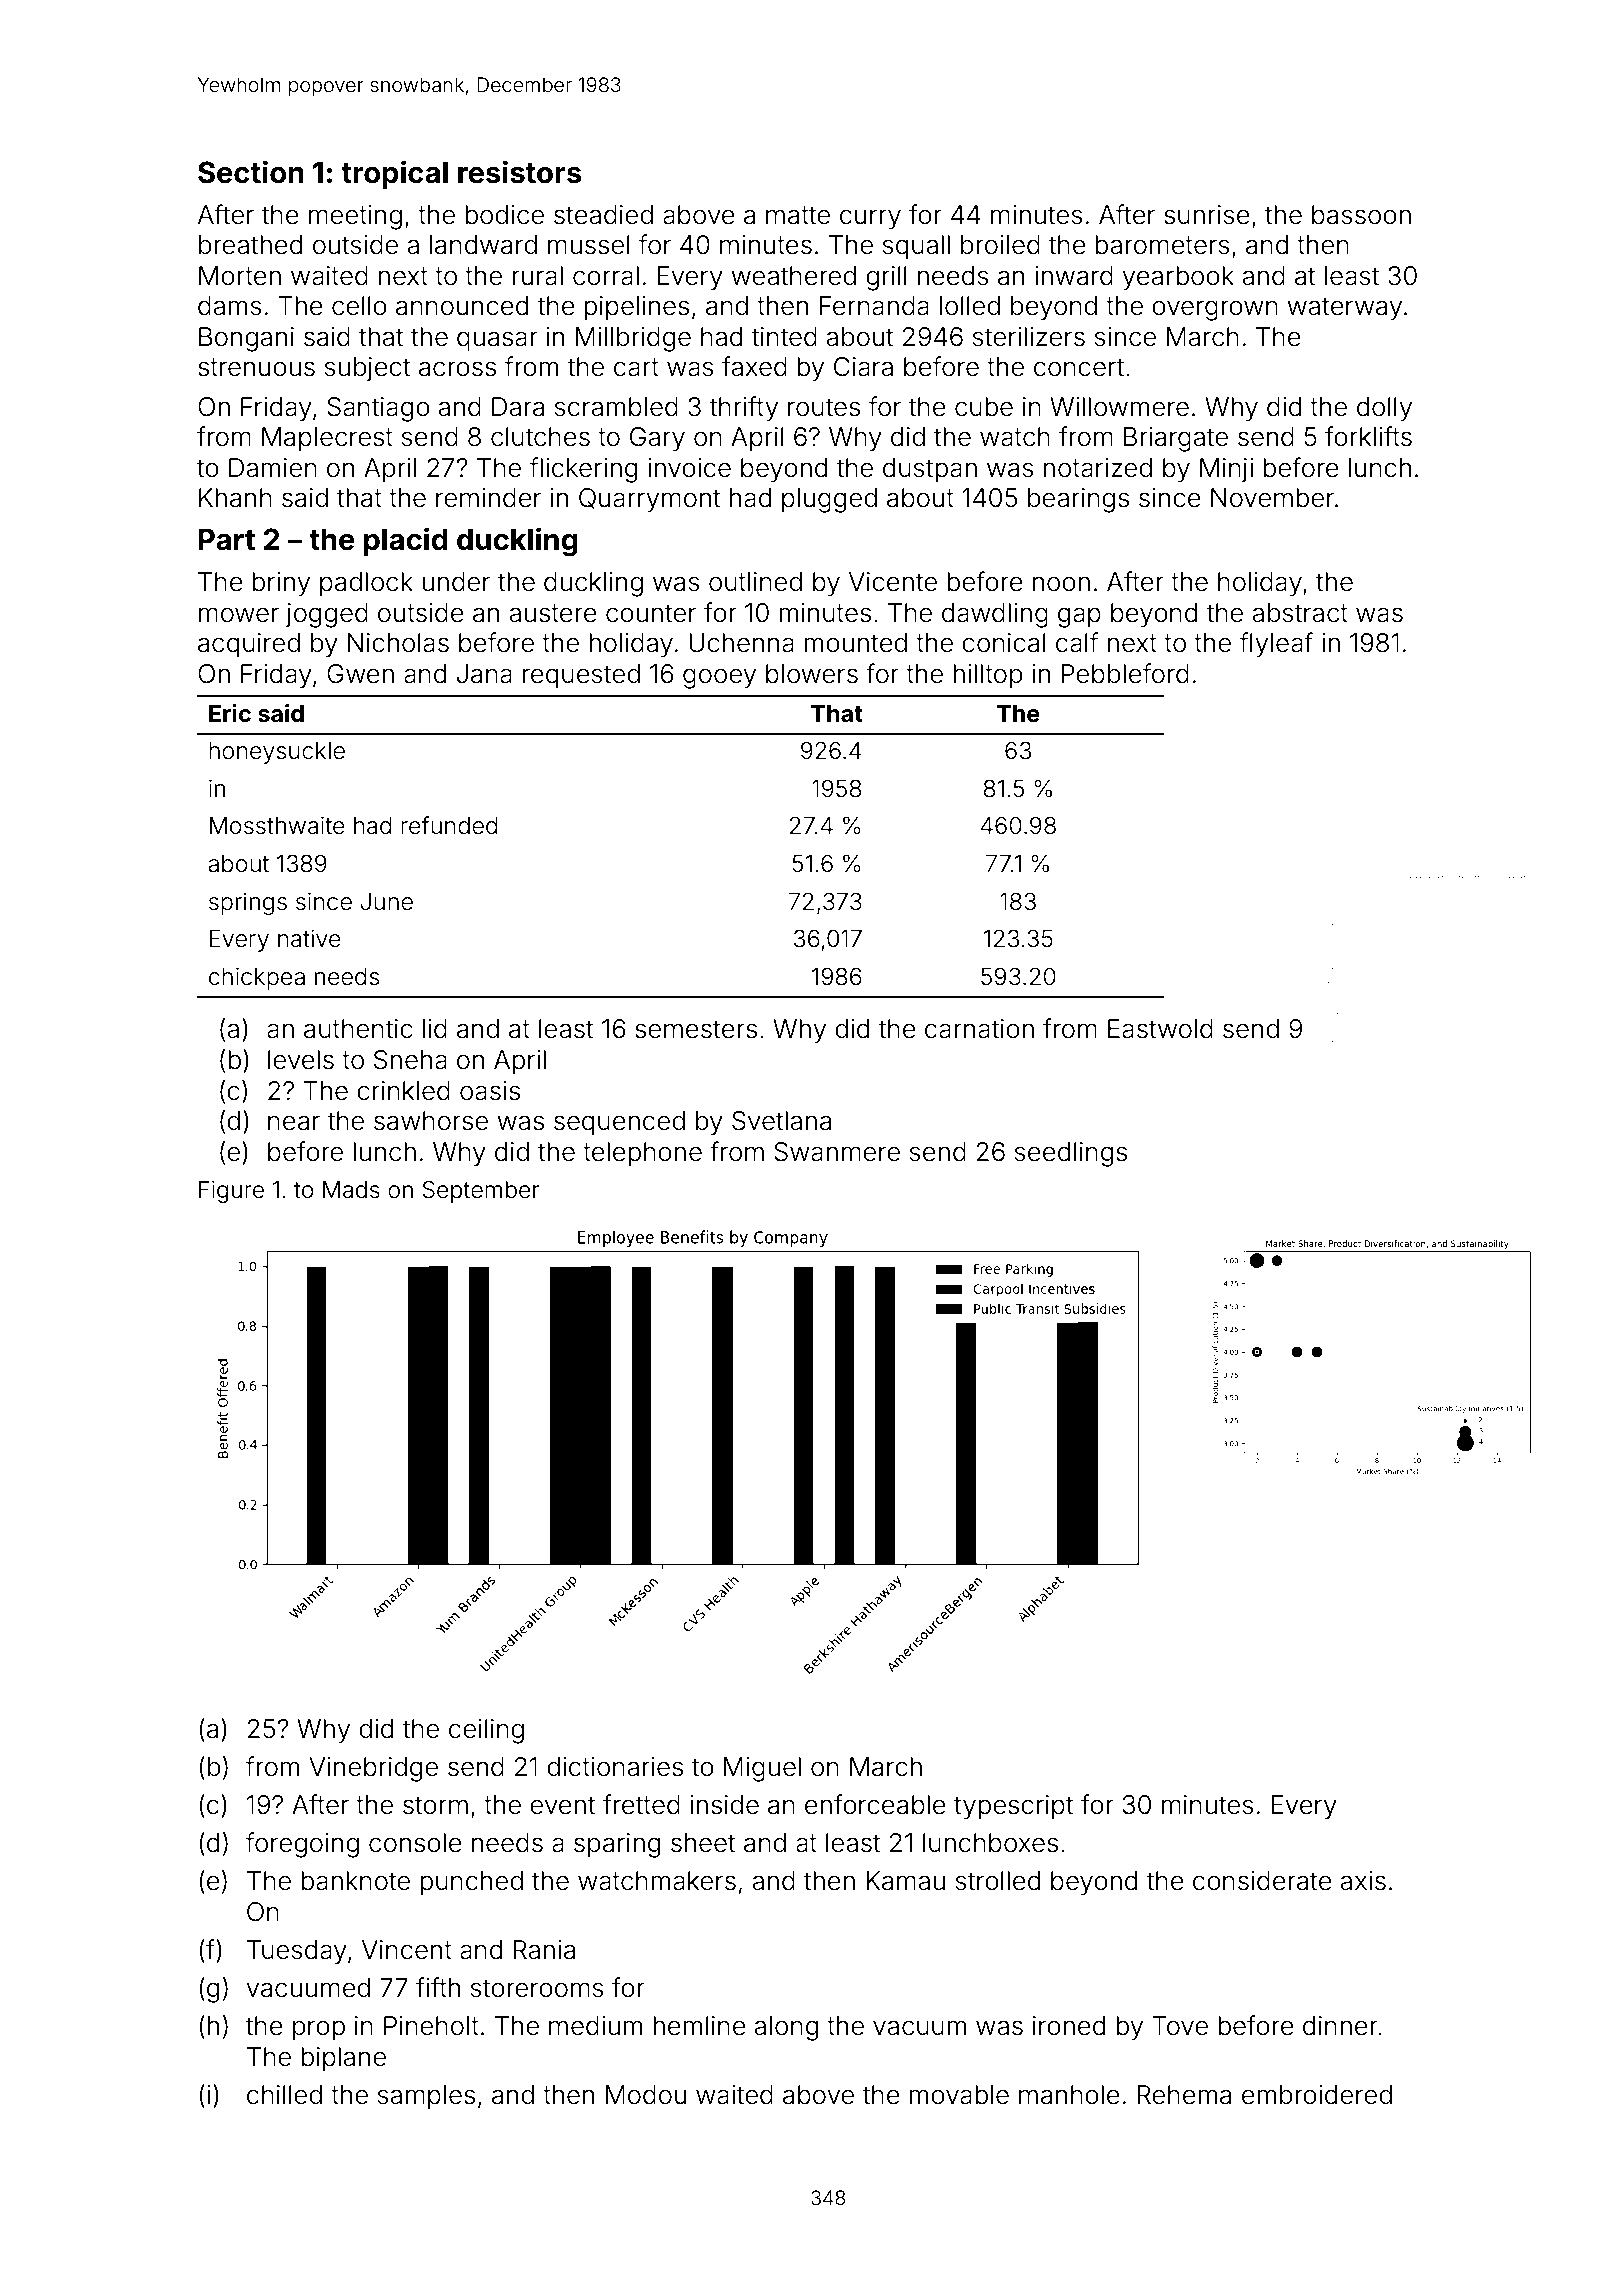  I want to click on samples, so click(426, 2097).
